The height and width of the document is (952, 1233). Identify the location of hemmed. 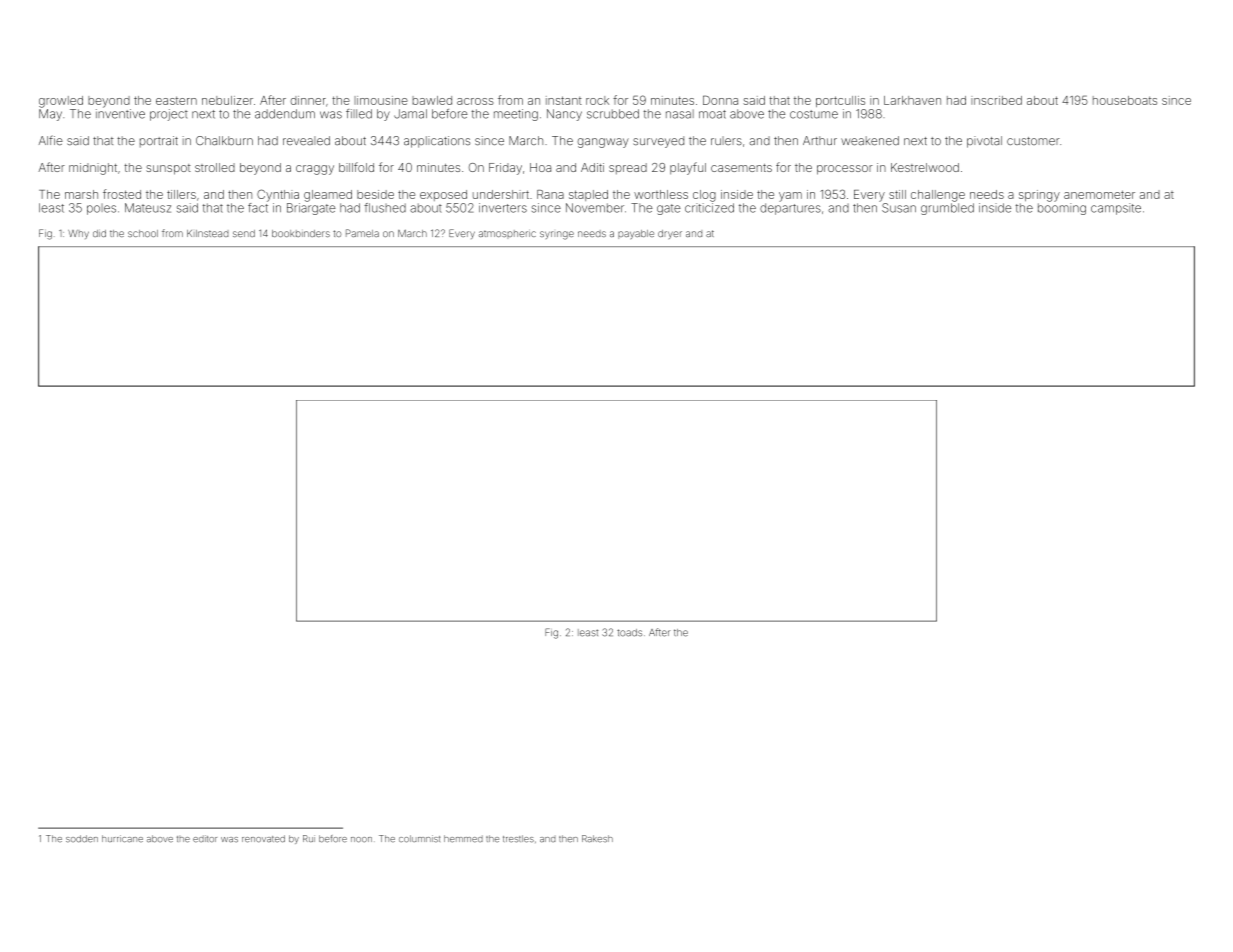
(463, 839).
